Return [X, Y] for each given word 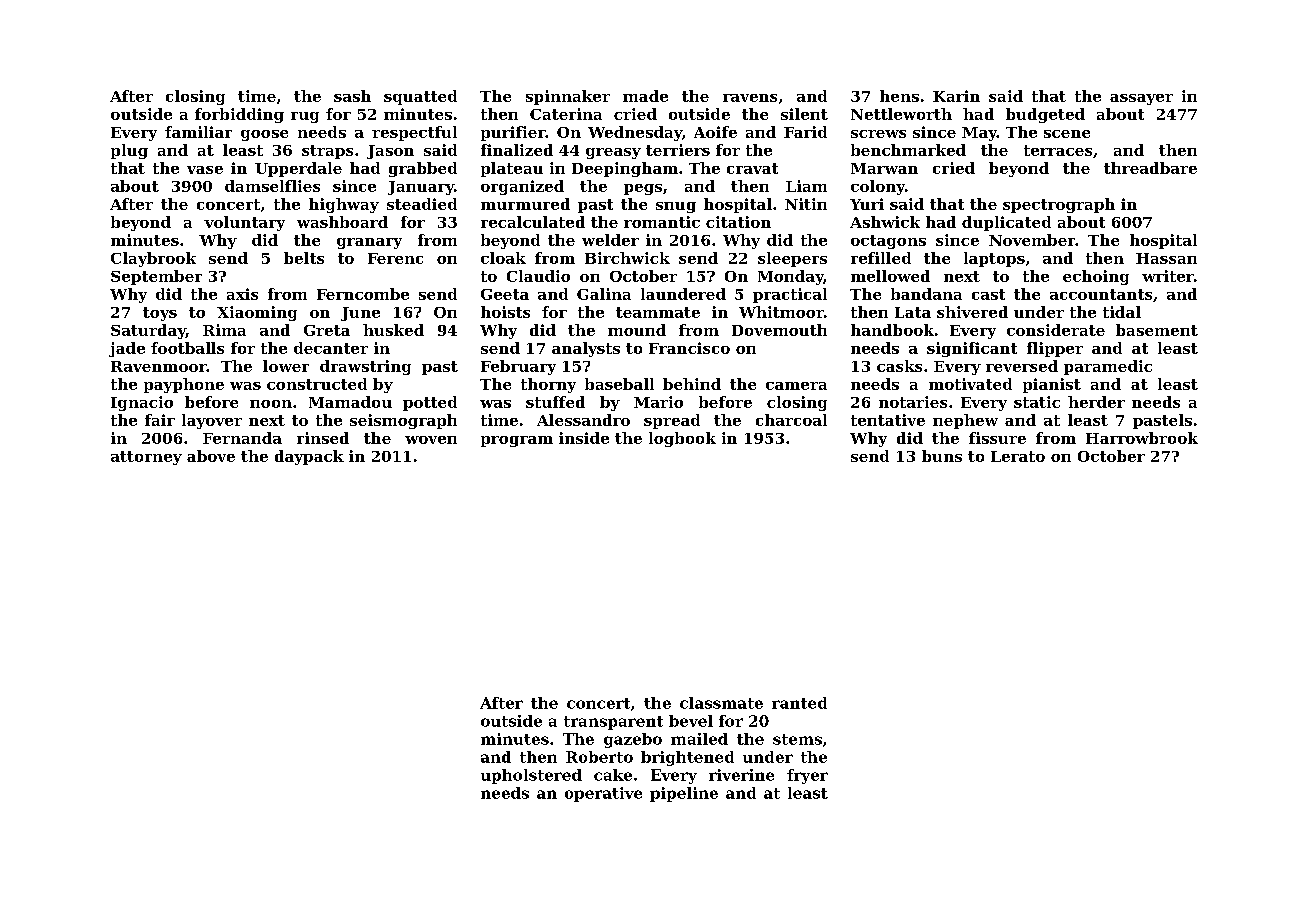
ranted [799, 703]
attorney [146, 458]
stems [797, 739]
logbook [682, 439]
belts [304, 258]
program [517, 441]
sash [352, 96]
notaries [913, 402]
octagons [888, 242]
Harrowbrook [1142, 438]
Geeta [505, 294]
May [979, 134]
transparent [613, 723]
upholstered [531, 776]
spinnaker [568, 97]
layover [212, 421]
